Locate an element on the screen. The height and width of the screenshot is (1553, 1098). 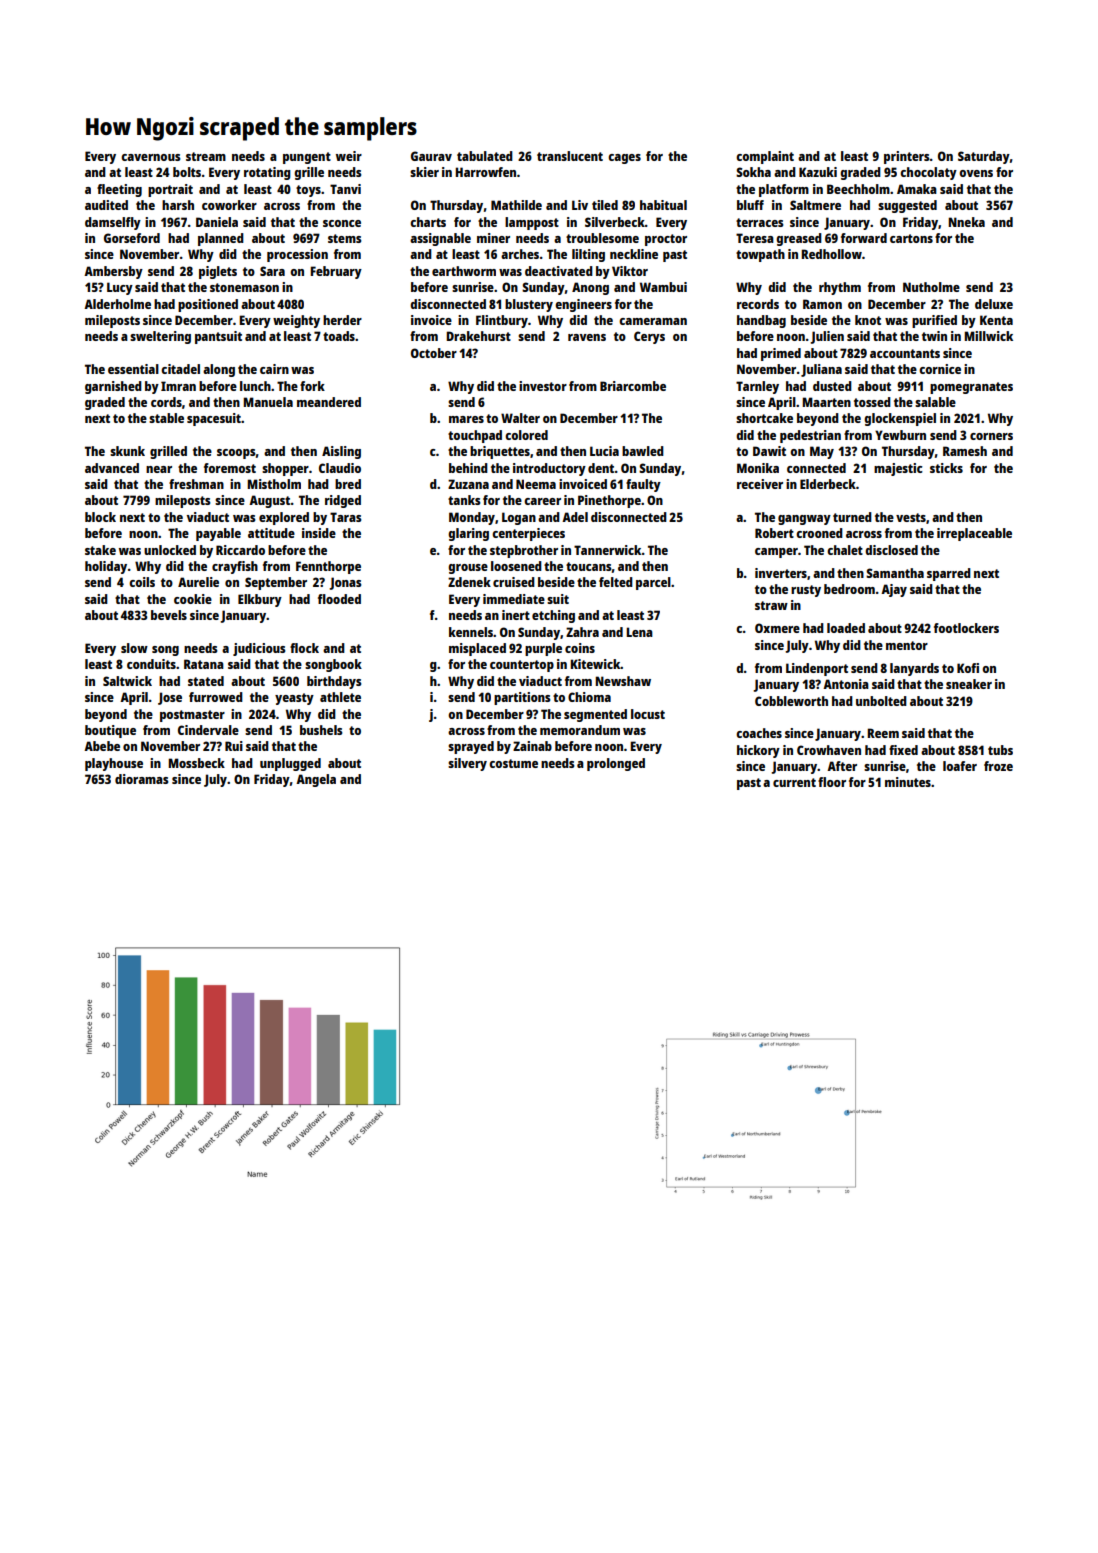
Drakehurst is located at coordinates (478, 336).
